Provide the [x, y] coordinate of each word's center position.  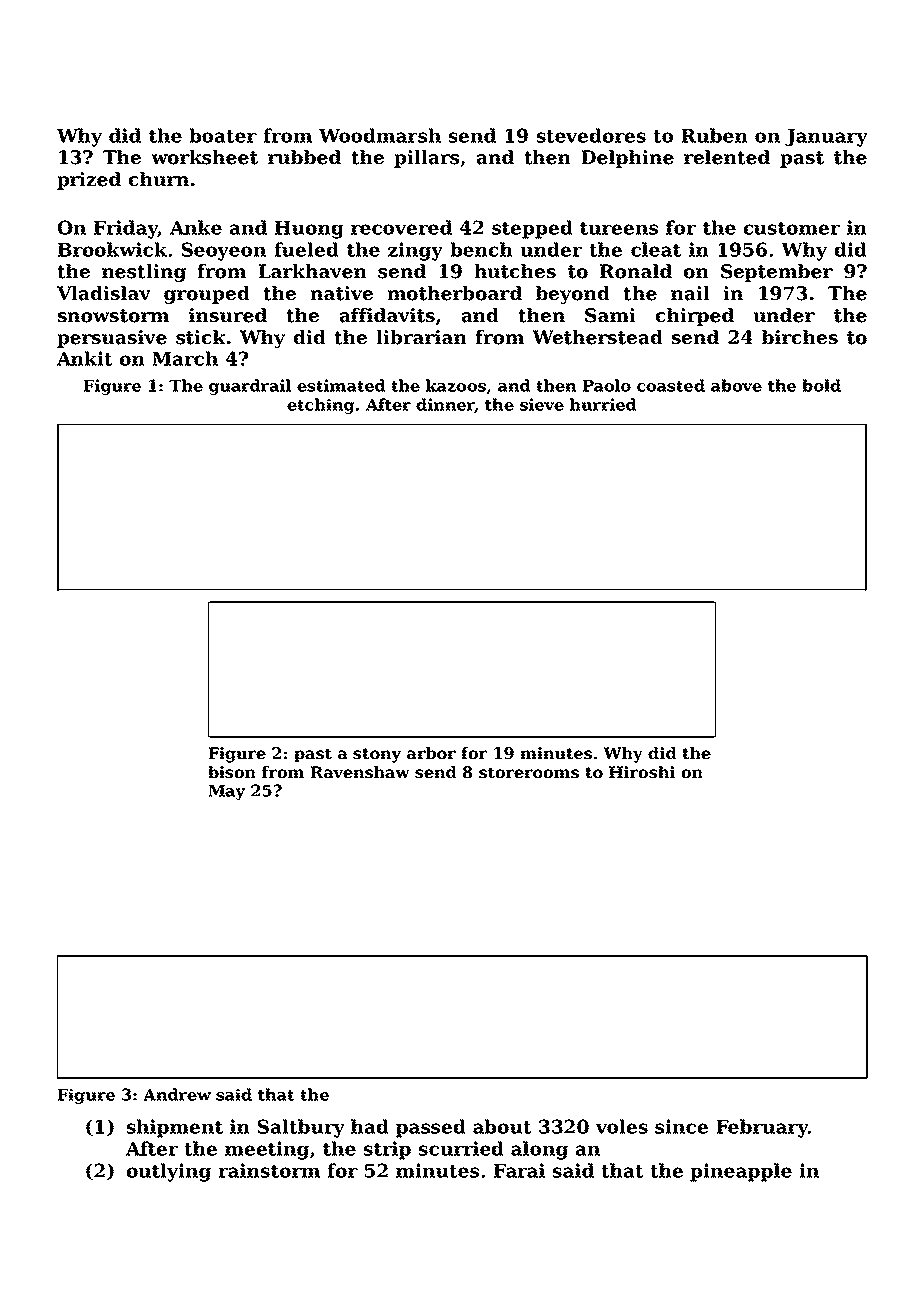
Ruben [714, 135]
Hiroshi [642, 772]
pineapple [741, 1172]
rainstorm [269, 1170]
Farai [519, 1170]
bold [821, 385]
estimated [341, 385]
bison [232, 772]
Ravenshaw [360, 772]
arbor [431, 753]
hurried [603, 404]
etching [321, 406]
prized [89, 181]
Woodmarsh [380, 135]
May [226, 792]
